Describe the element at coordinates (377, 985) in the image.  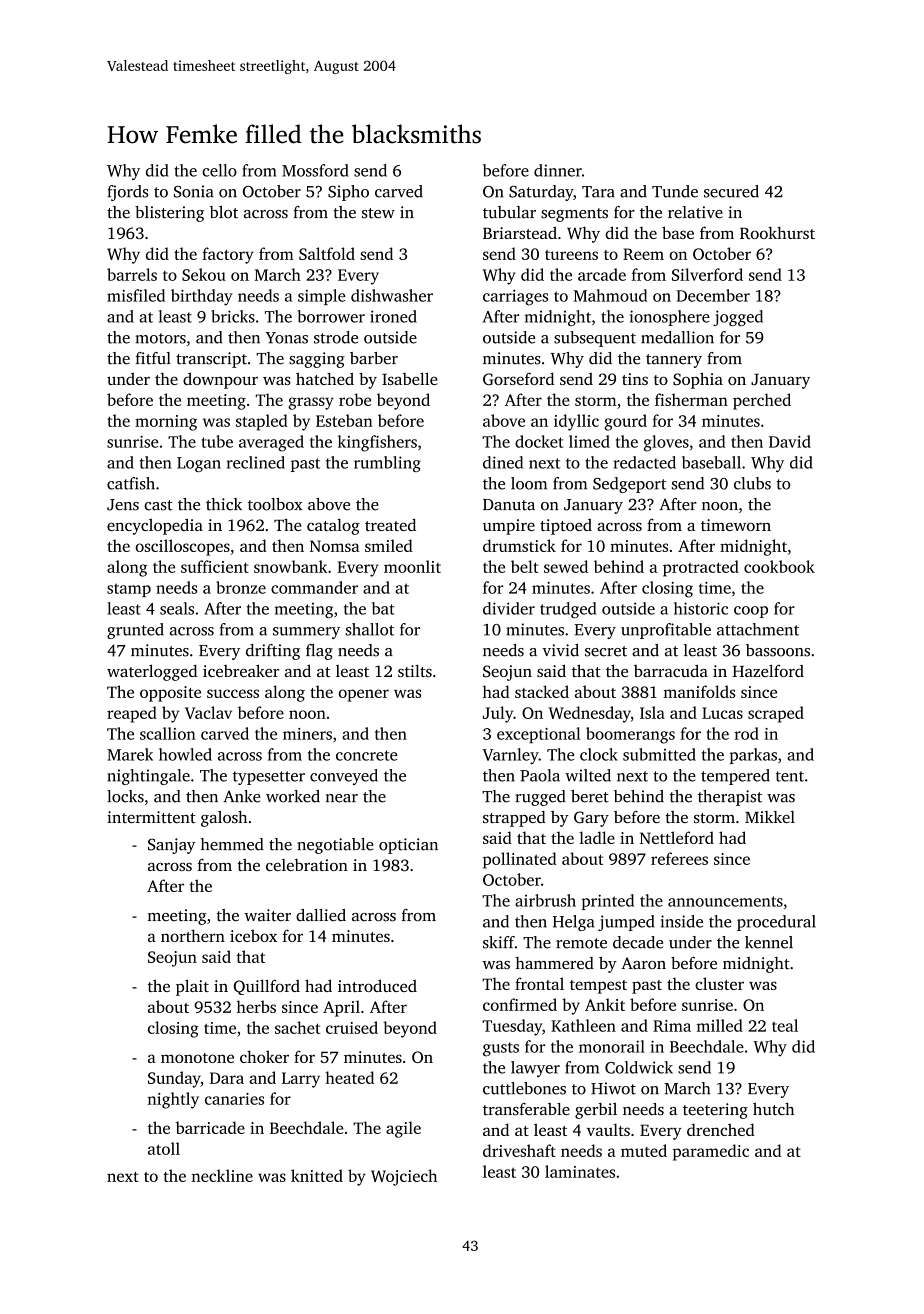
I see `introduced` at that location.
